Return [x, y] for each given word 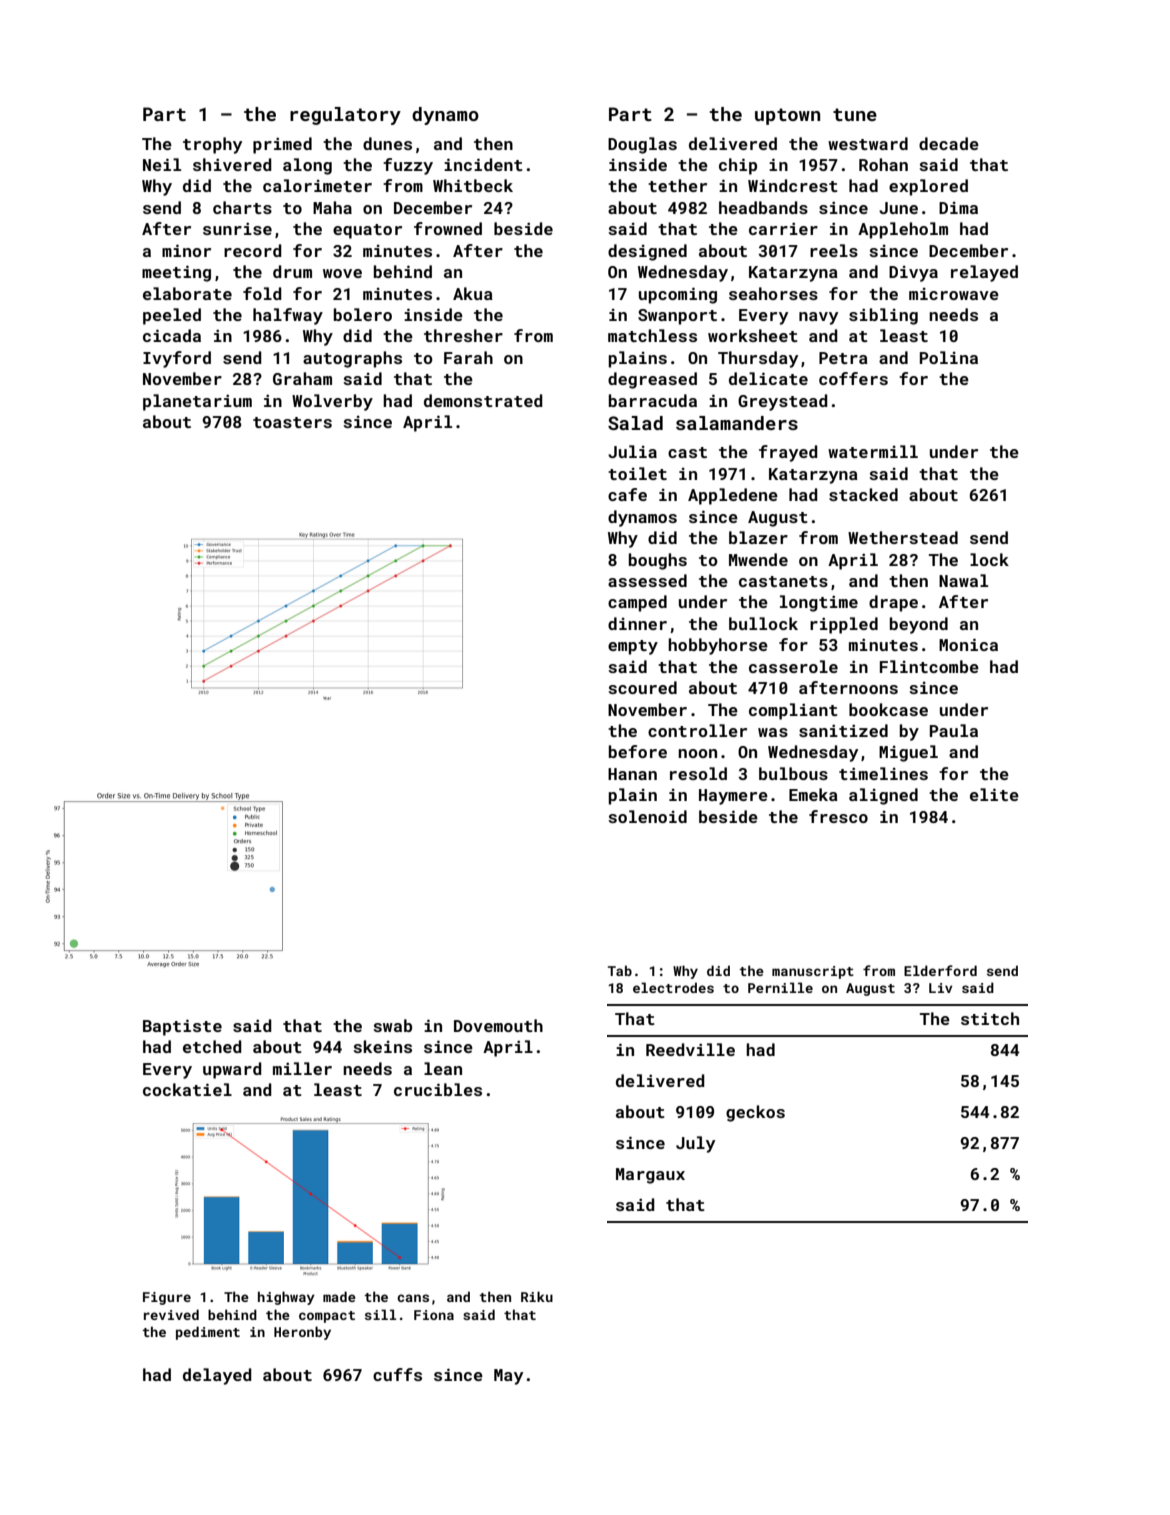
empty [633, 647]
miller [302, 1068]
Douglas [642, 145]
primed [282, 145]
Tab [620, 970]
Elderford [940, 970]
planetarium [197, 402]
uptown [787, 116]
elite [994, 794]
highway [286, 1298]
